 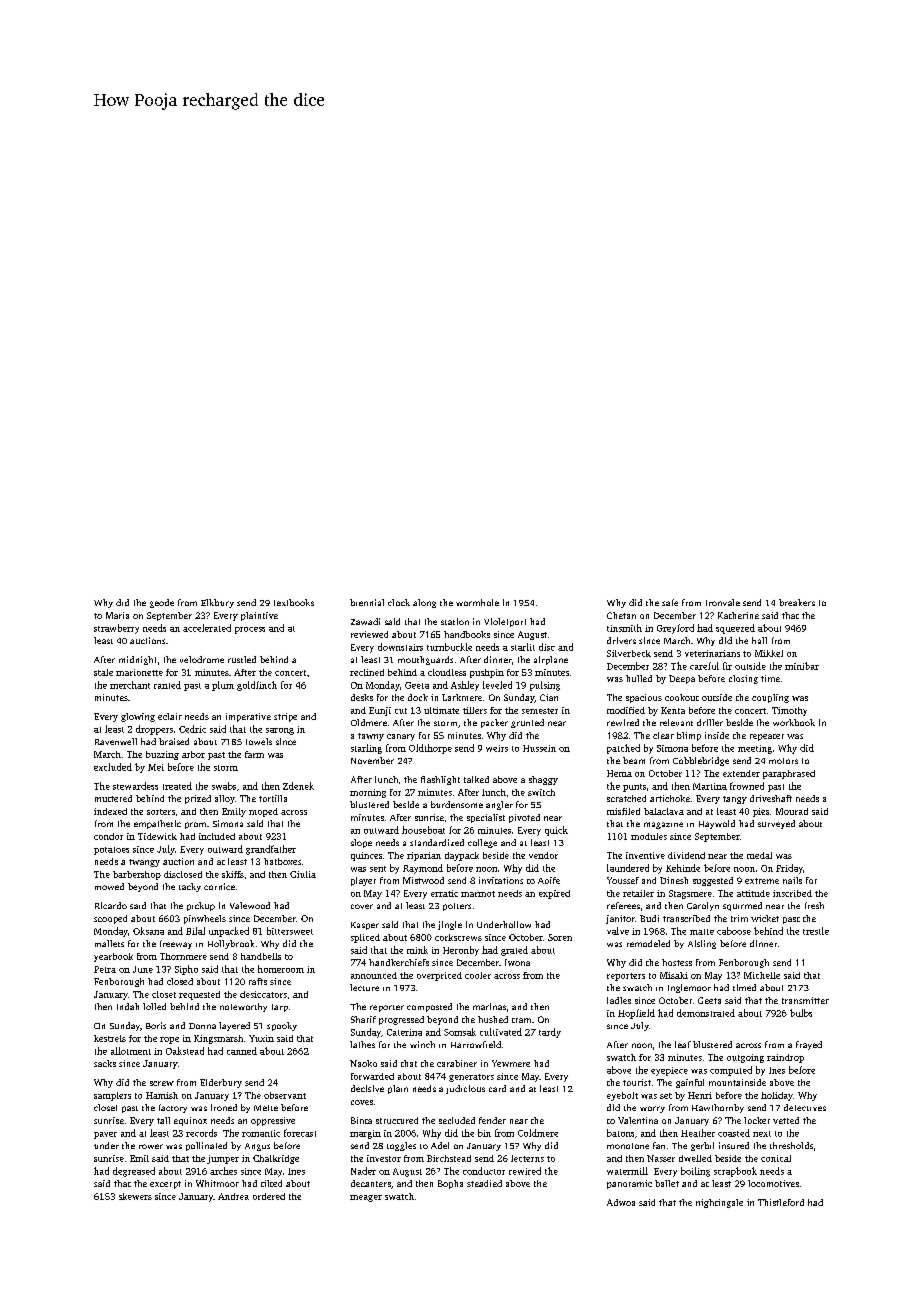 I want to click on geode, so click(x=162, y=603).
